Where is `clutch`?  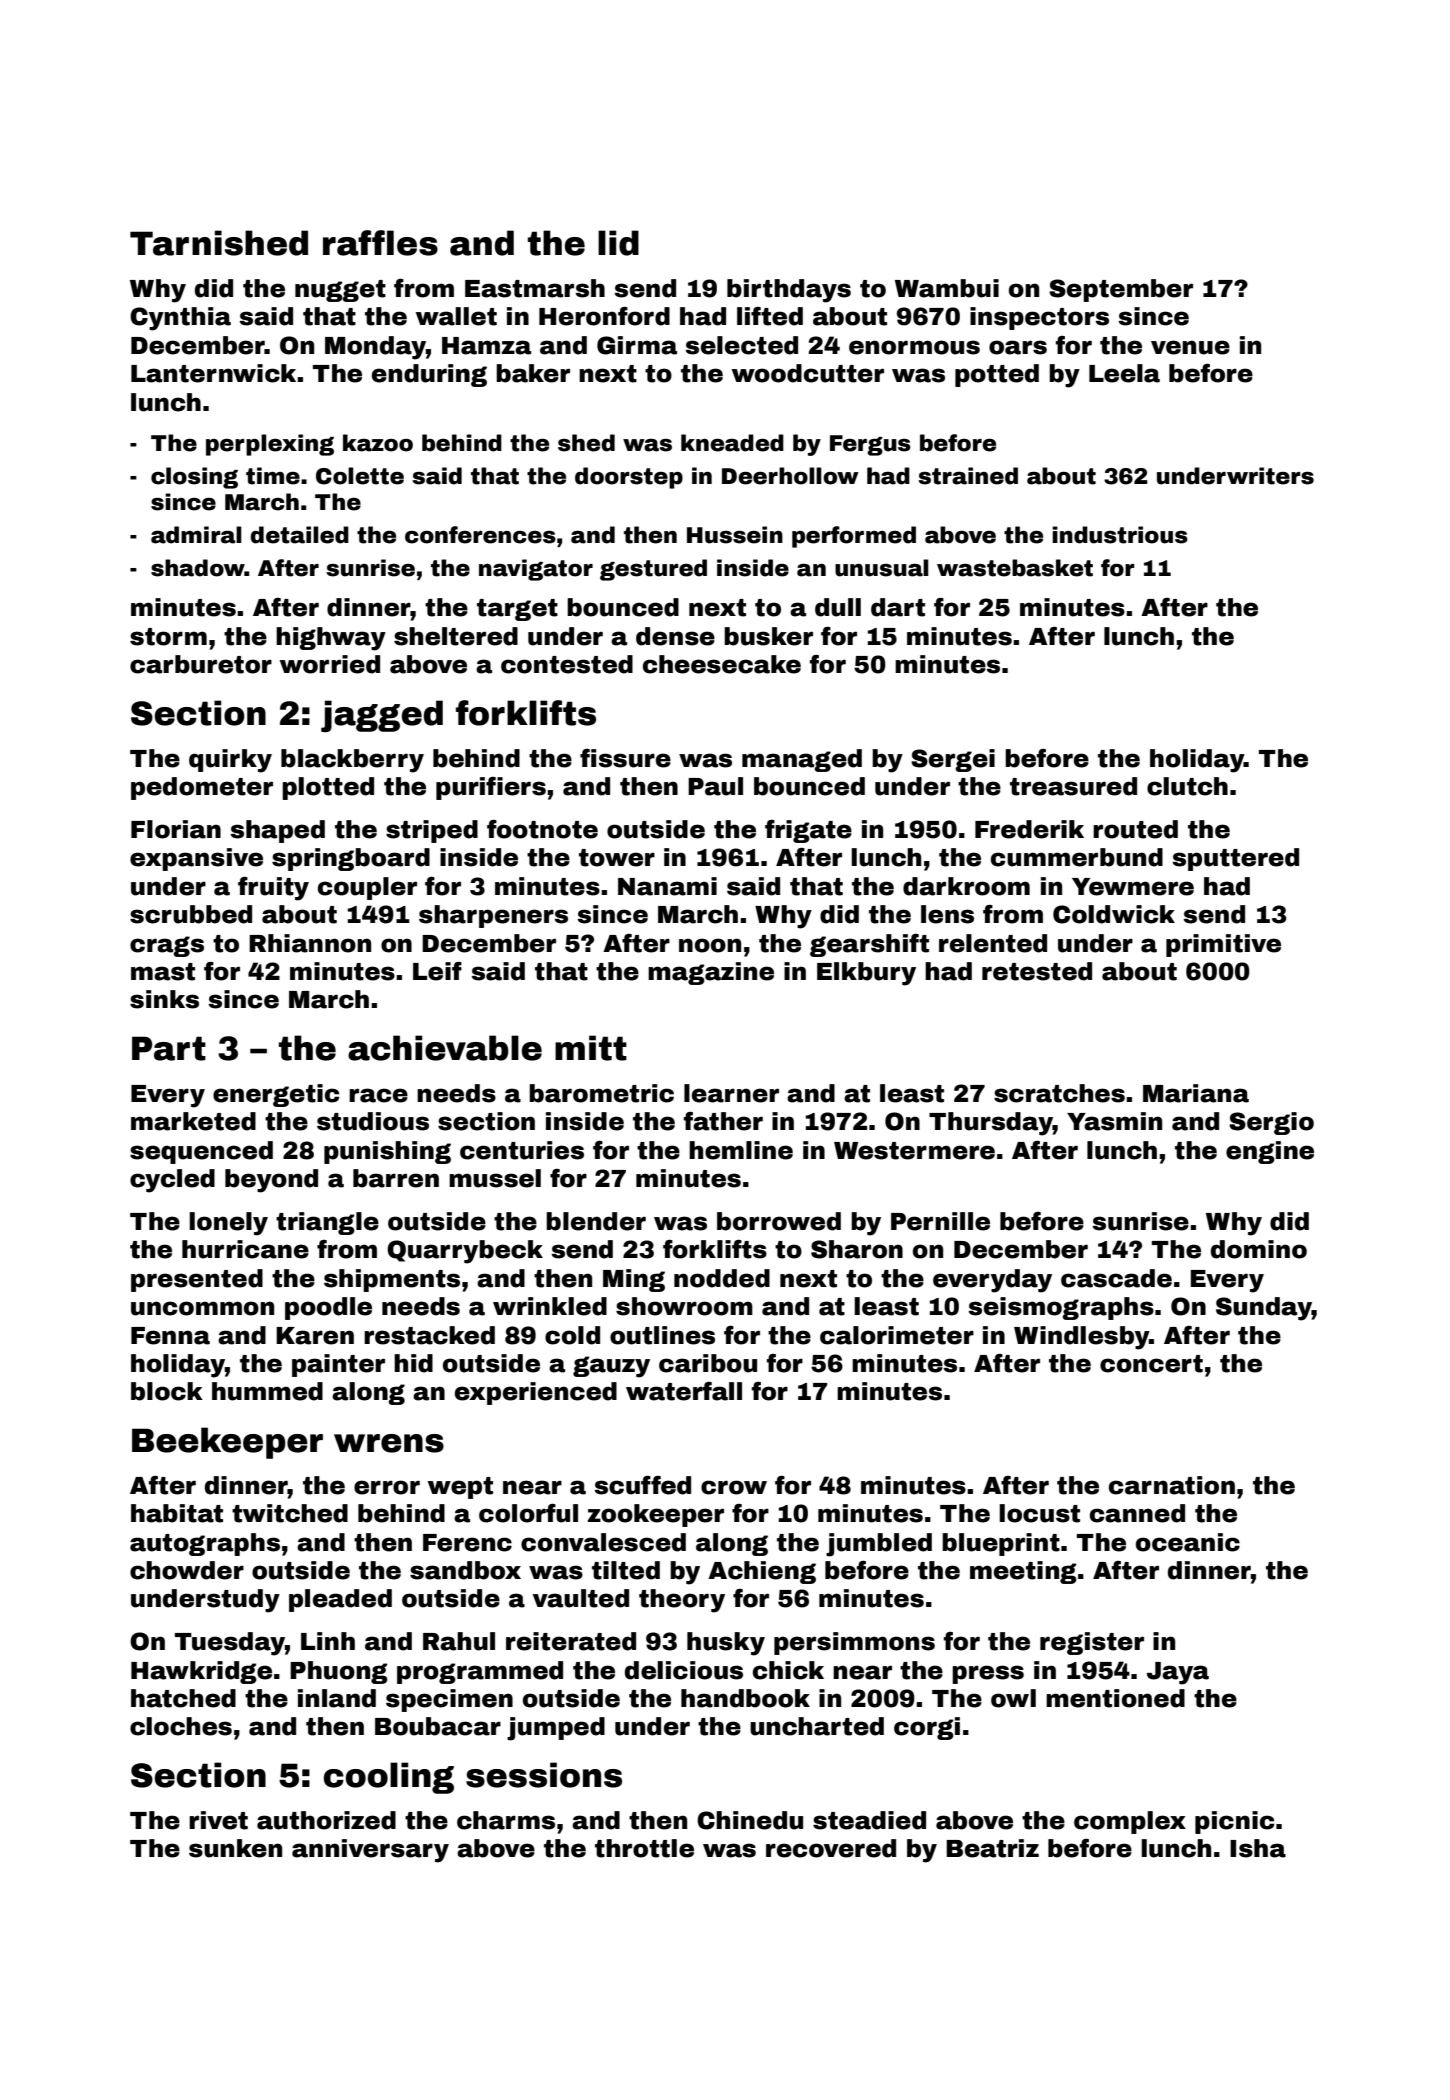
clutch is located at coordinates (1187, 786).
